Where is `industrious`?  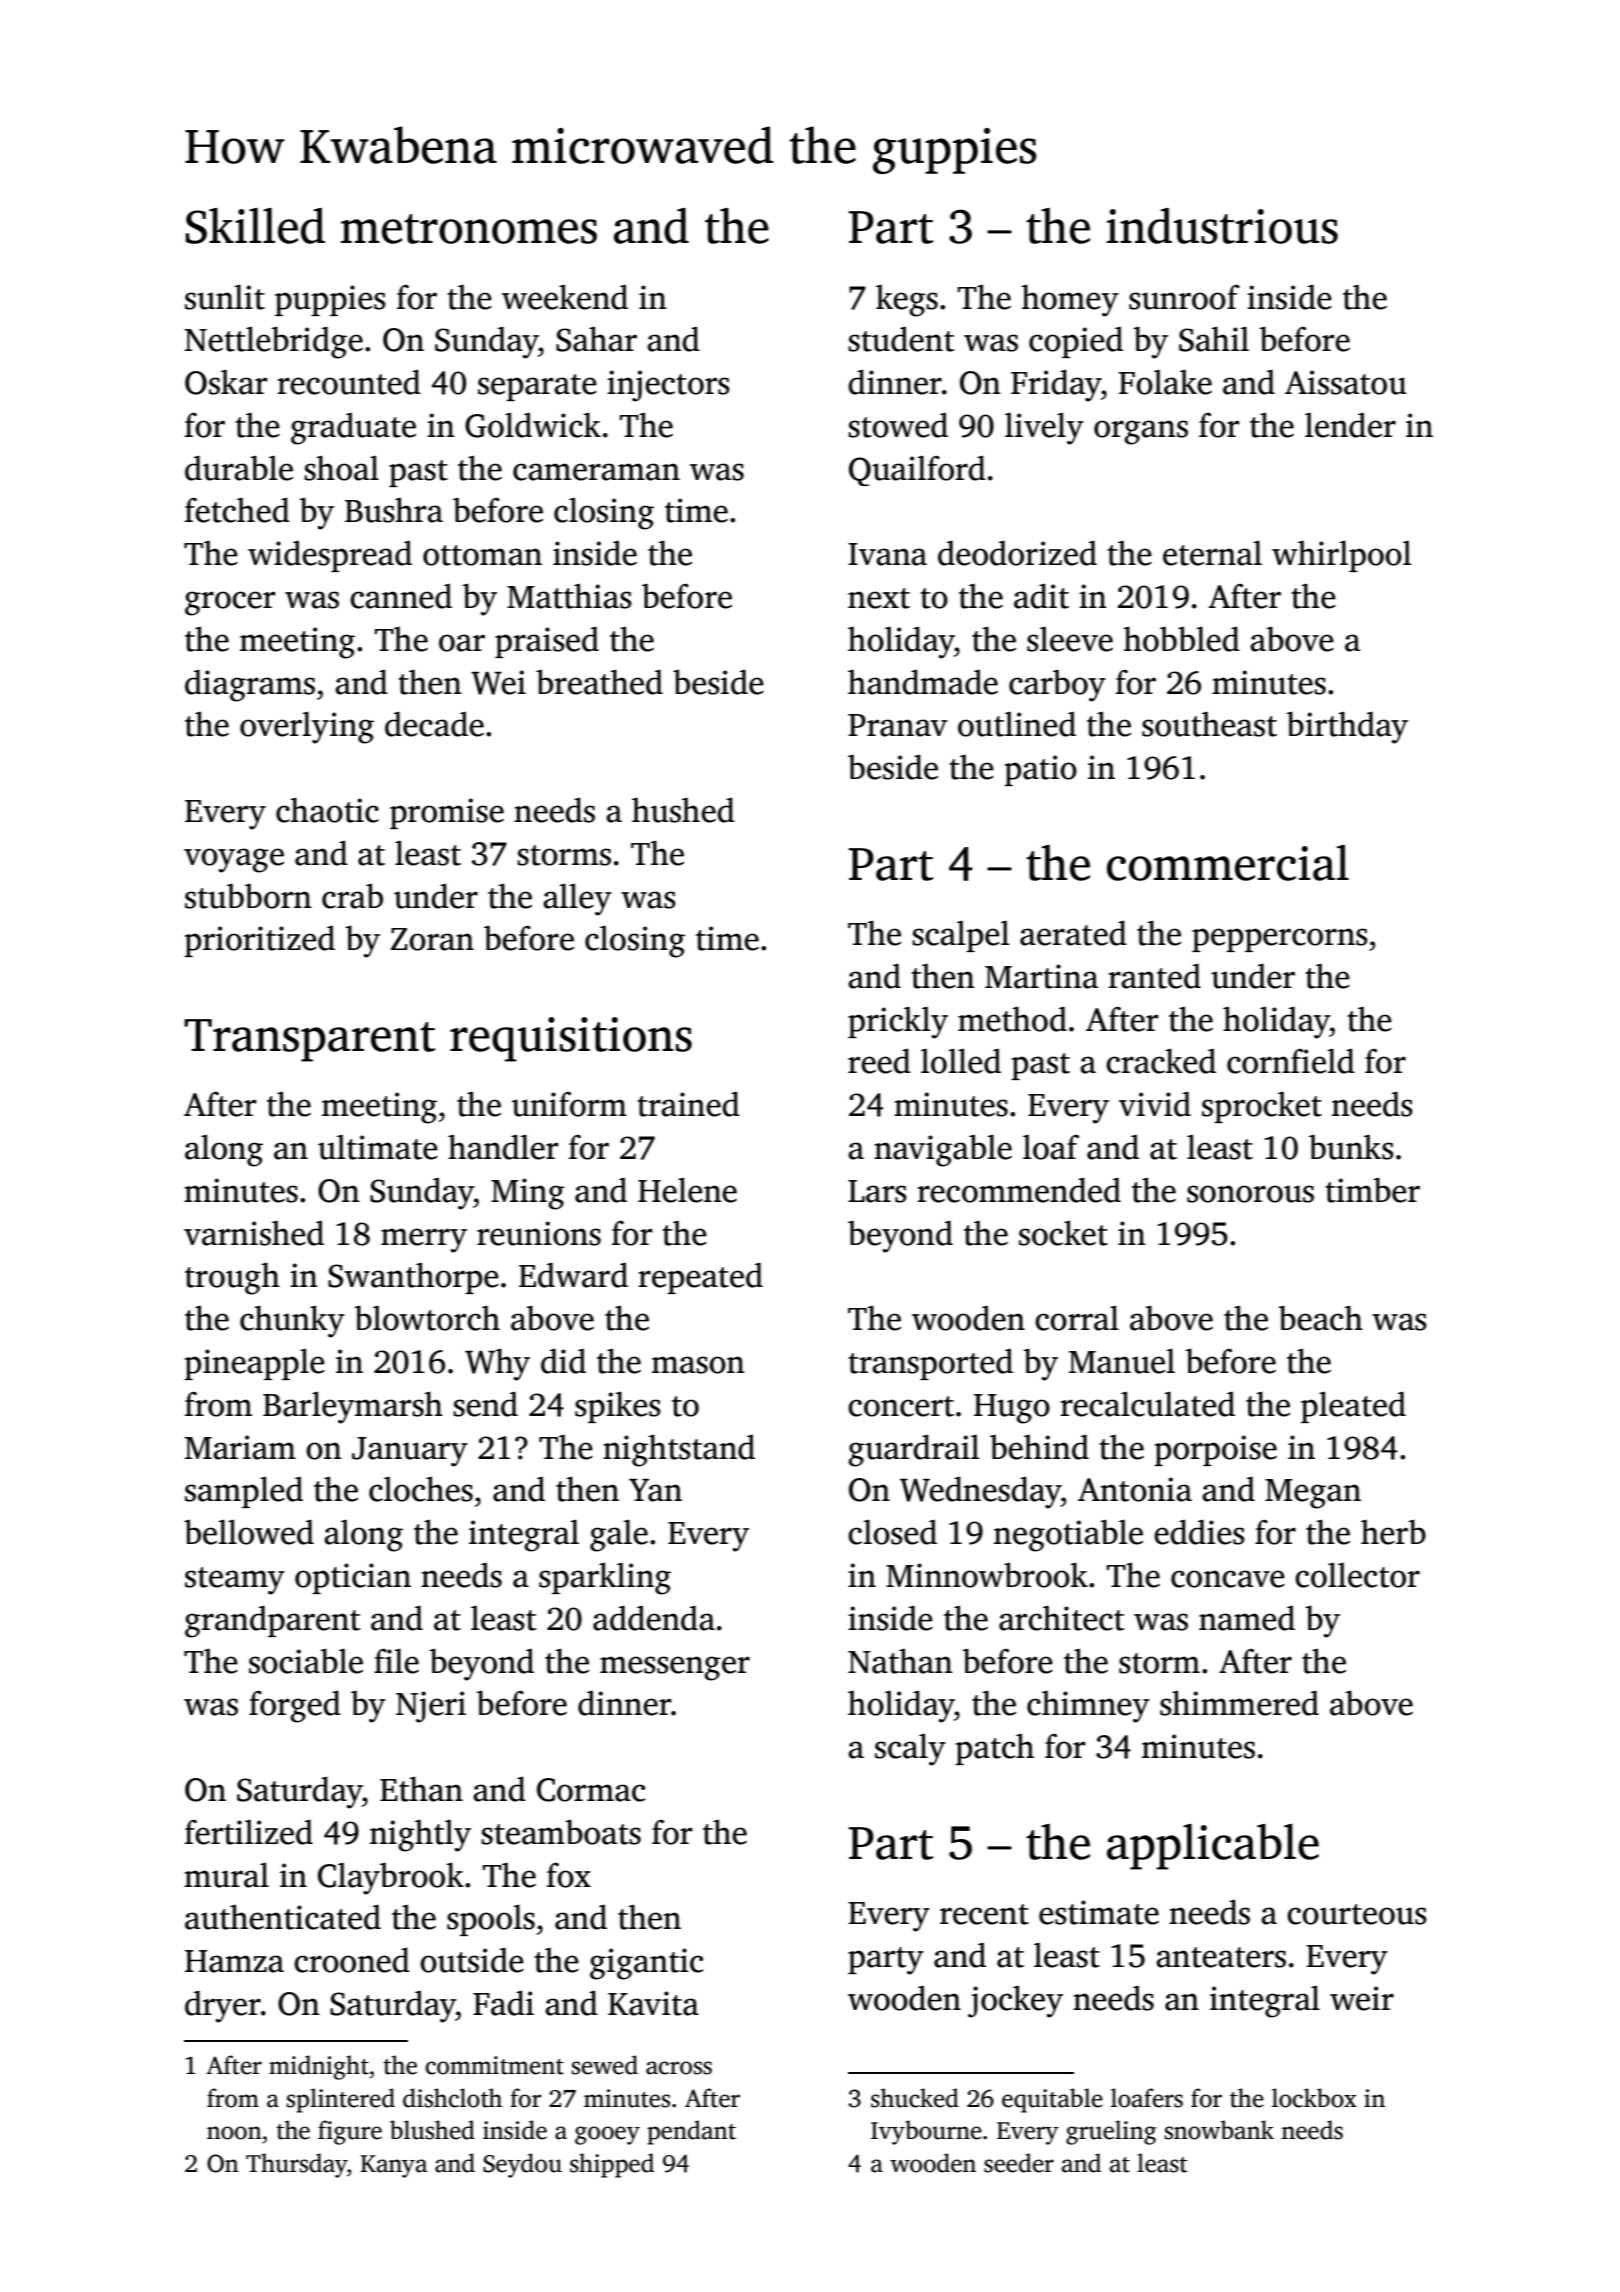
industrious is located at coordinates (1222, 226).
